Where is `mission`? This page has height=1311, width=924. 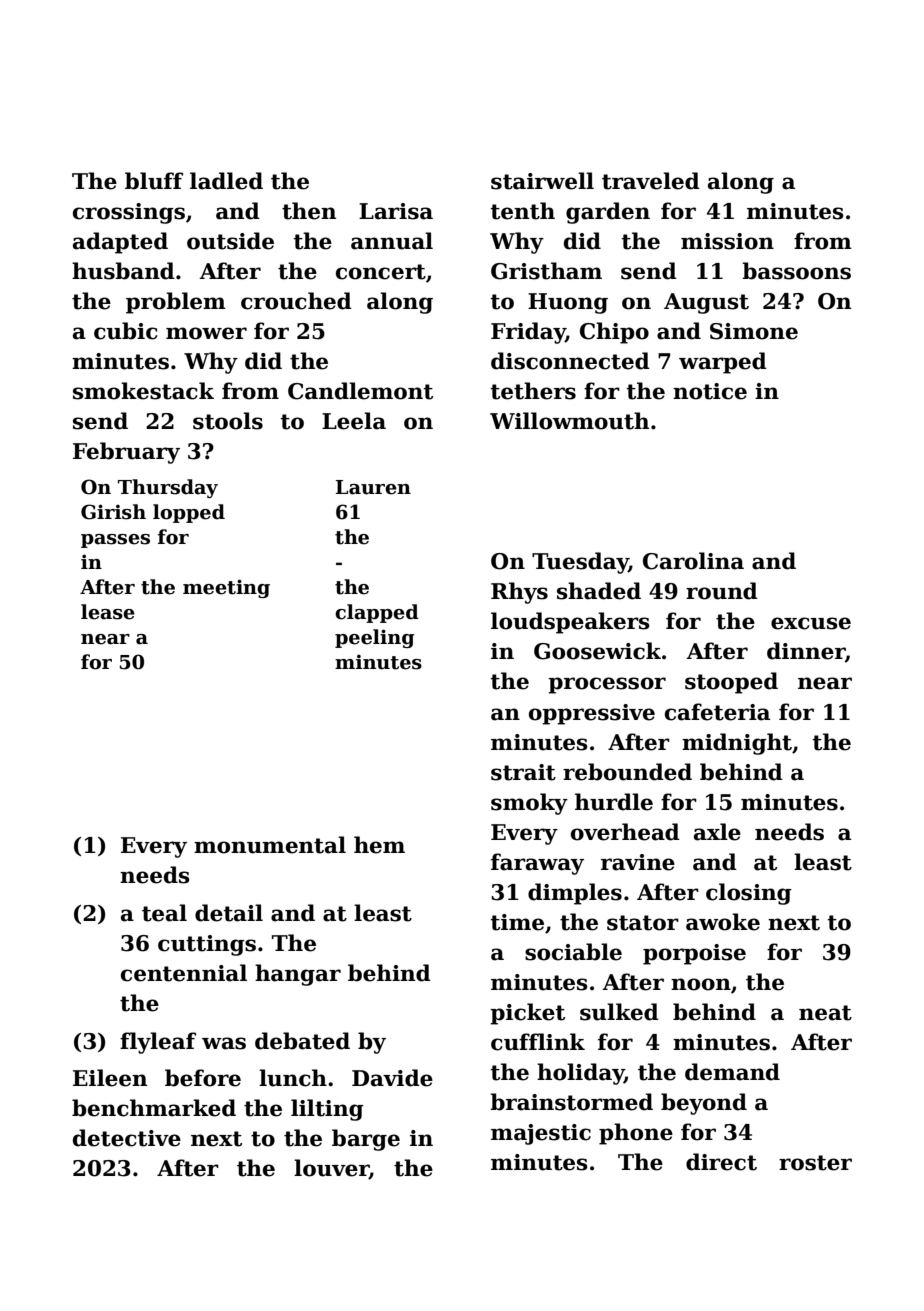
mission is located at coordinates (727, 241).
